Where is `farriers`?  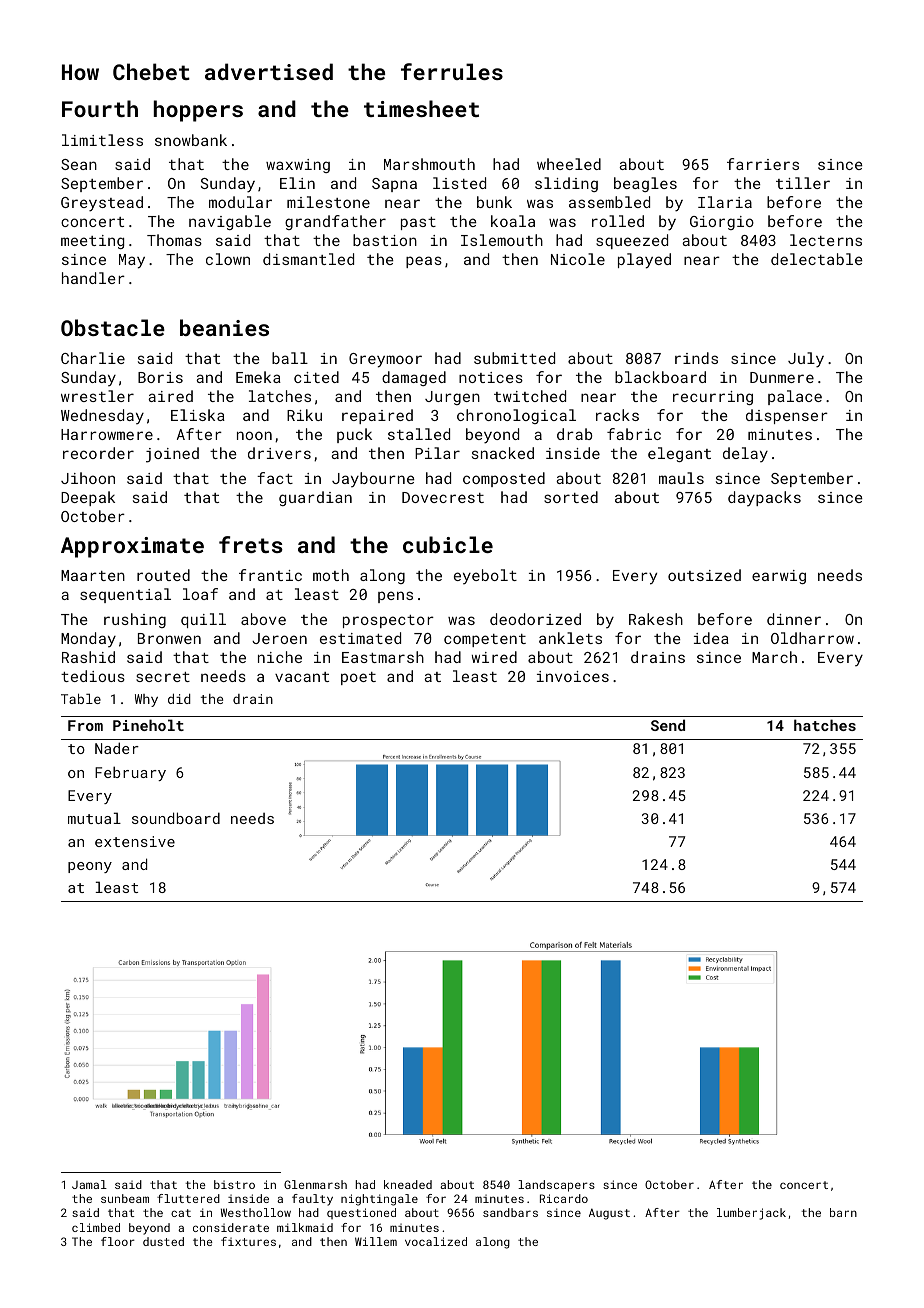
farriers is located at coordinates (763, 164).
